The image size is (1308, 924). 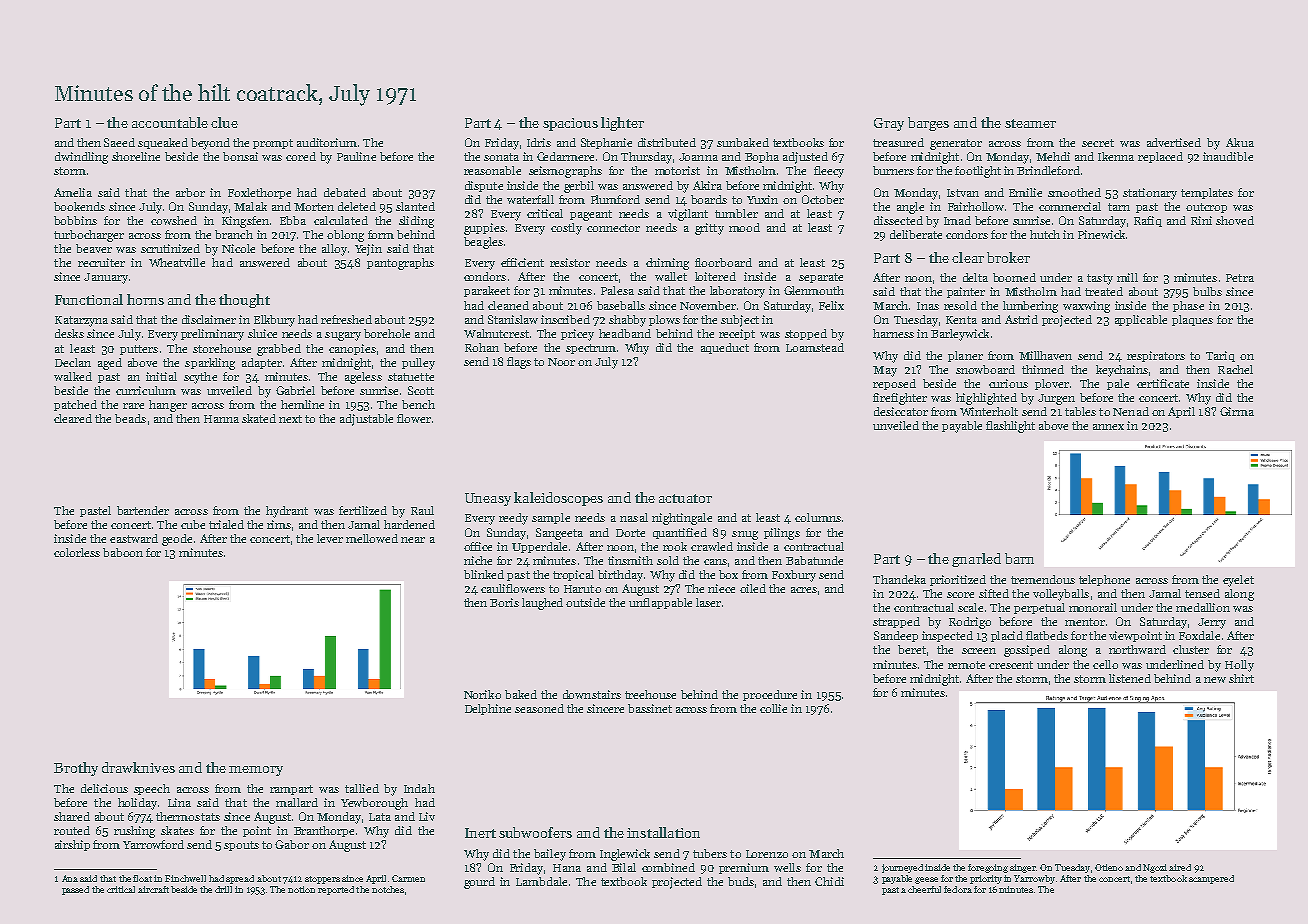 I want to click on respirators, so click(x=1156, y=356).
